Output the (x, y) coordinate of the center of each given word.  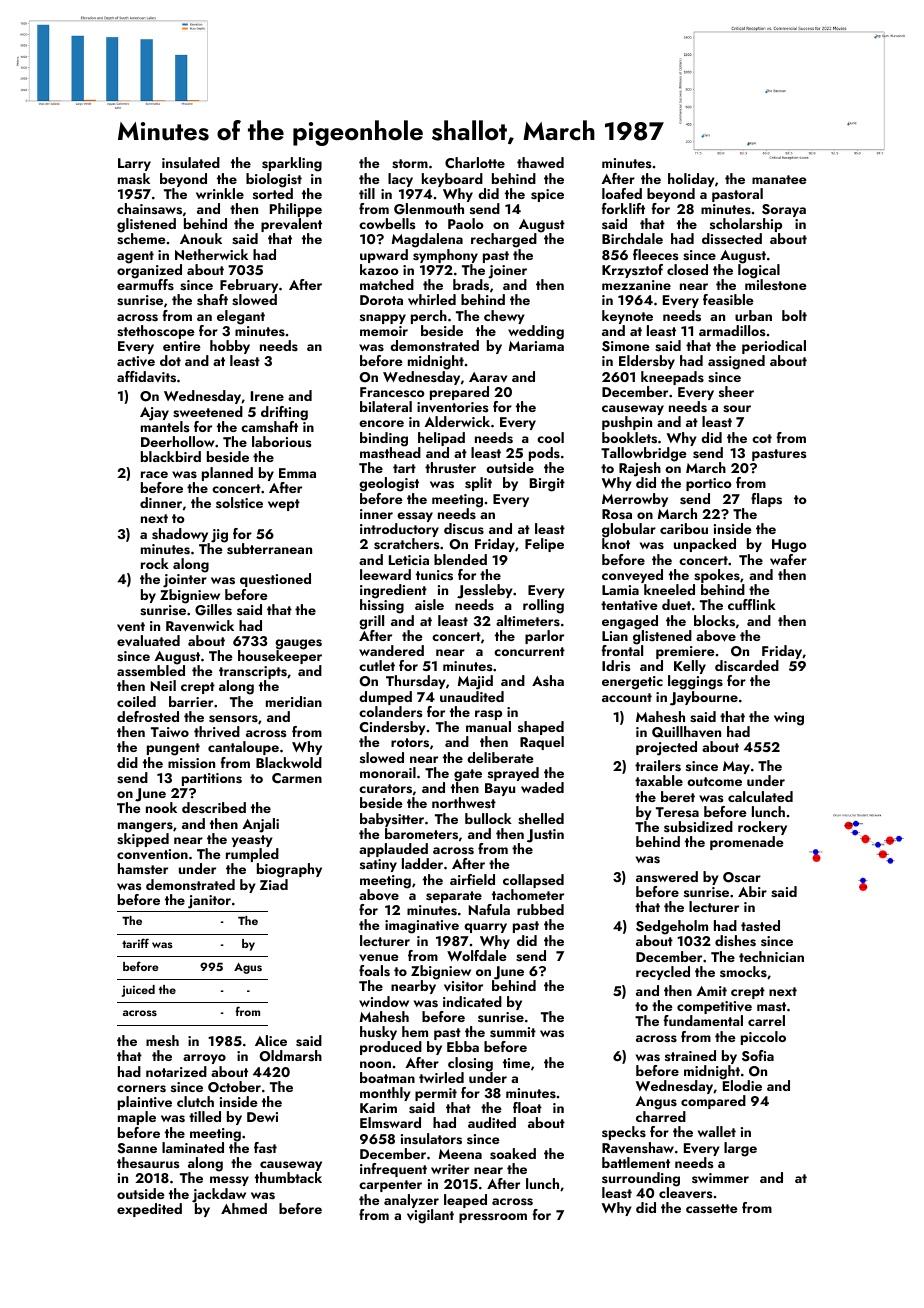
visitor (463, 986)
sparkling (292, 164)
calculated (760, 796)
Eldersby (647, 362)
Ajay (154, 414)
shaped (541, 728)
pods (544, 454)
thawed (540, 162)
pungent (173, 749)
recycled (663, 973)
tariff (135, 943)
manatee (779, 179)
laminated (193, 1147)
